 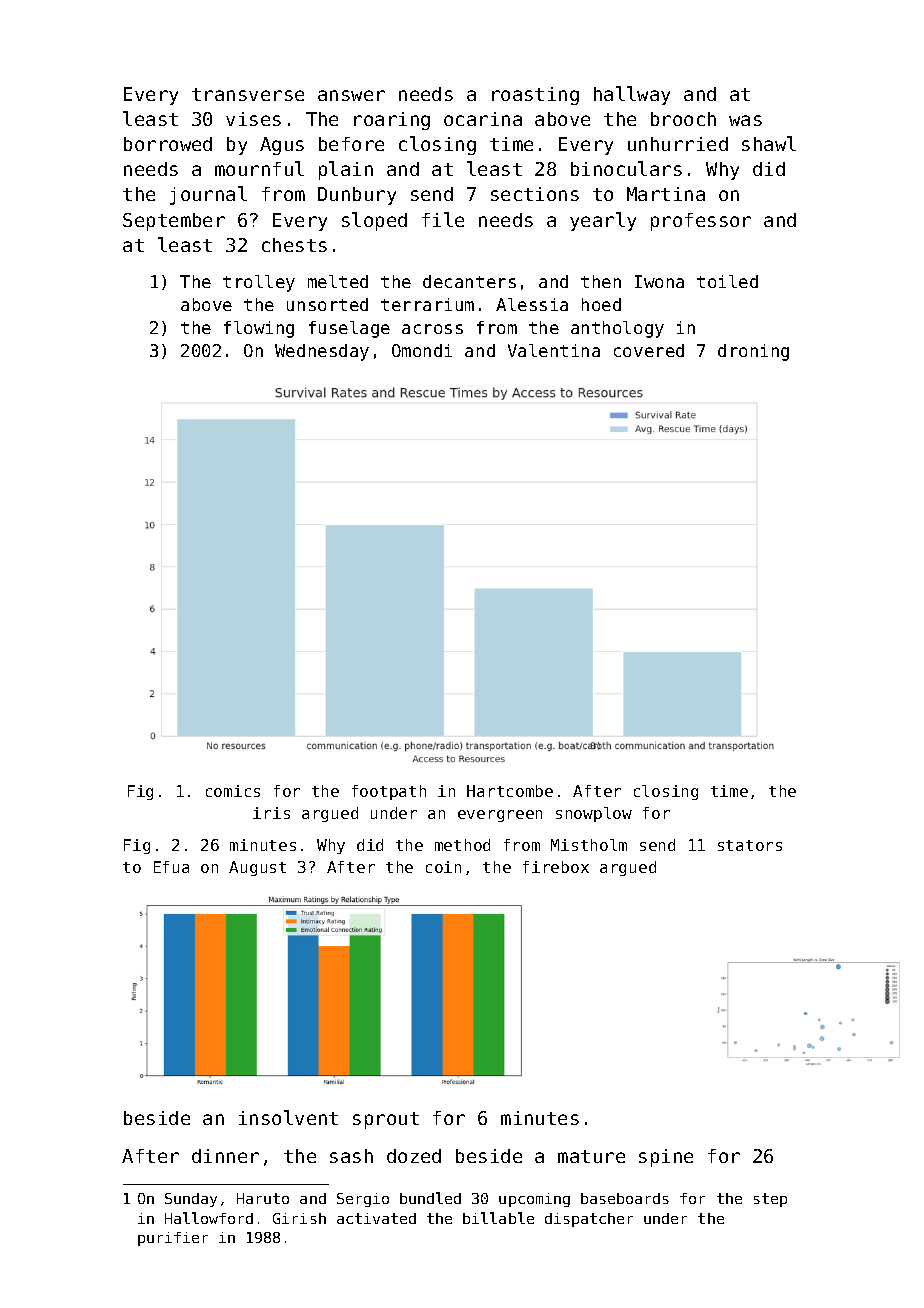 I want to click on flowing, so click(x=259, y=329).
